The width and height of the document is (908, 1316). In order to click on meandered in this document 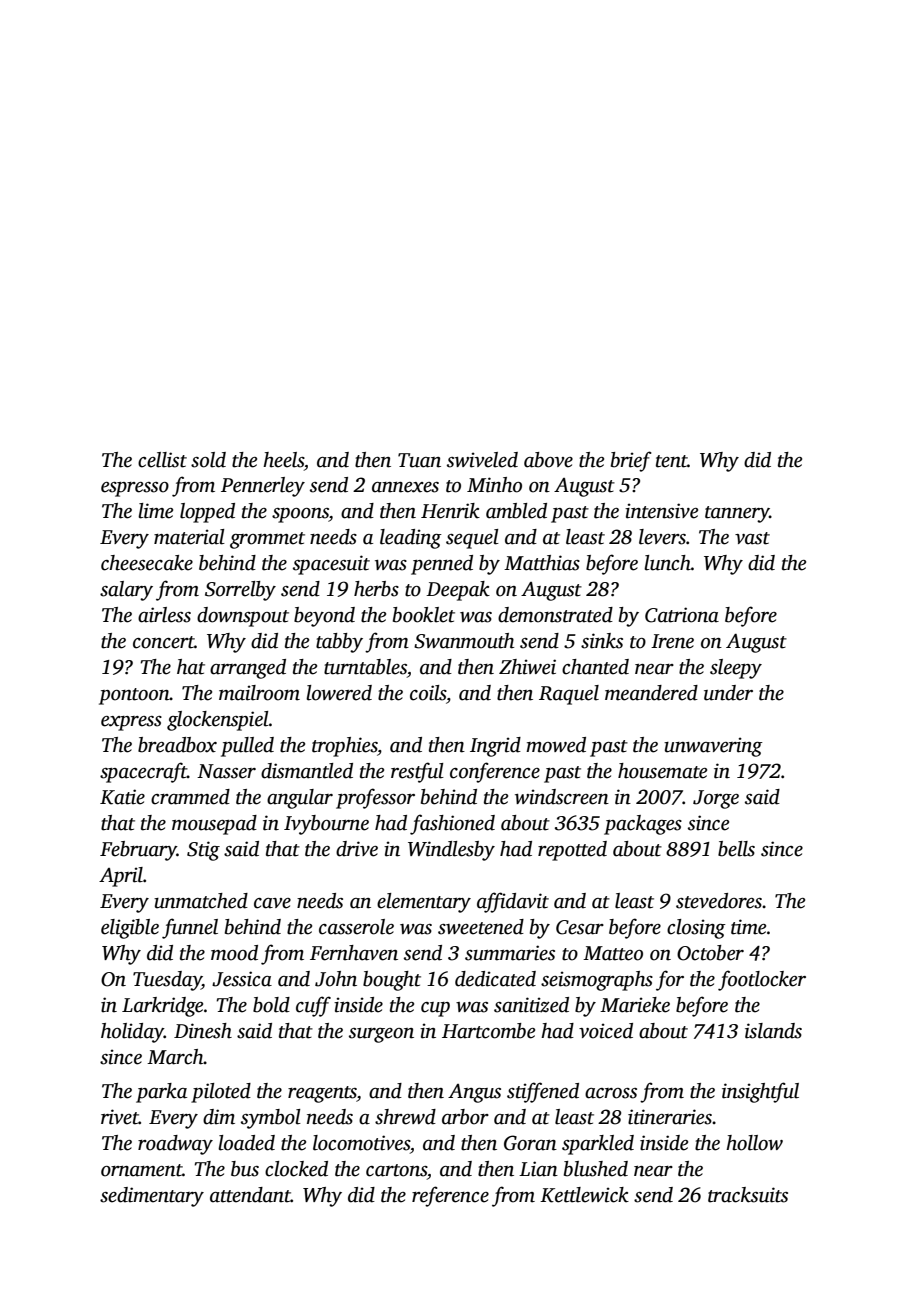, I will do `click(651, 693)`.
